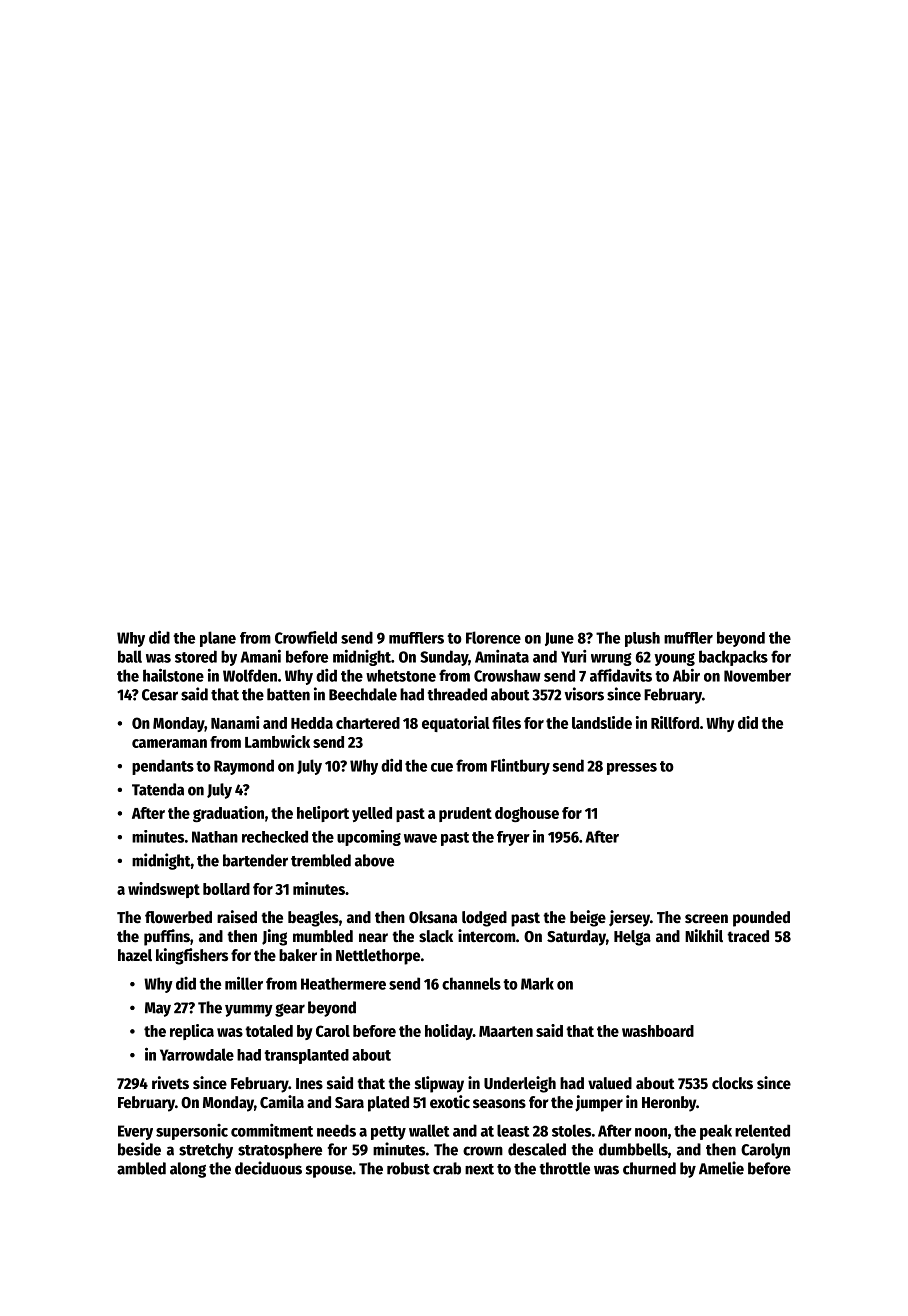 This document has height=1316, width=908. I want to click on robust, so click(408, 1168).
